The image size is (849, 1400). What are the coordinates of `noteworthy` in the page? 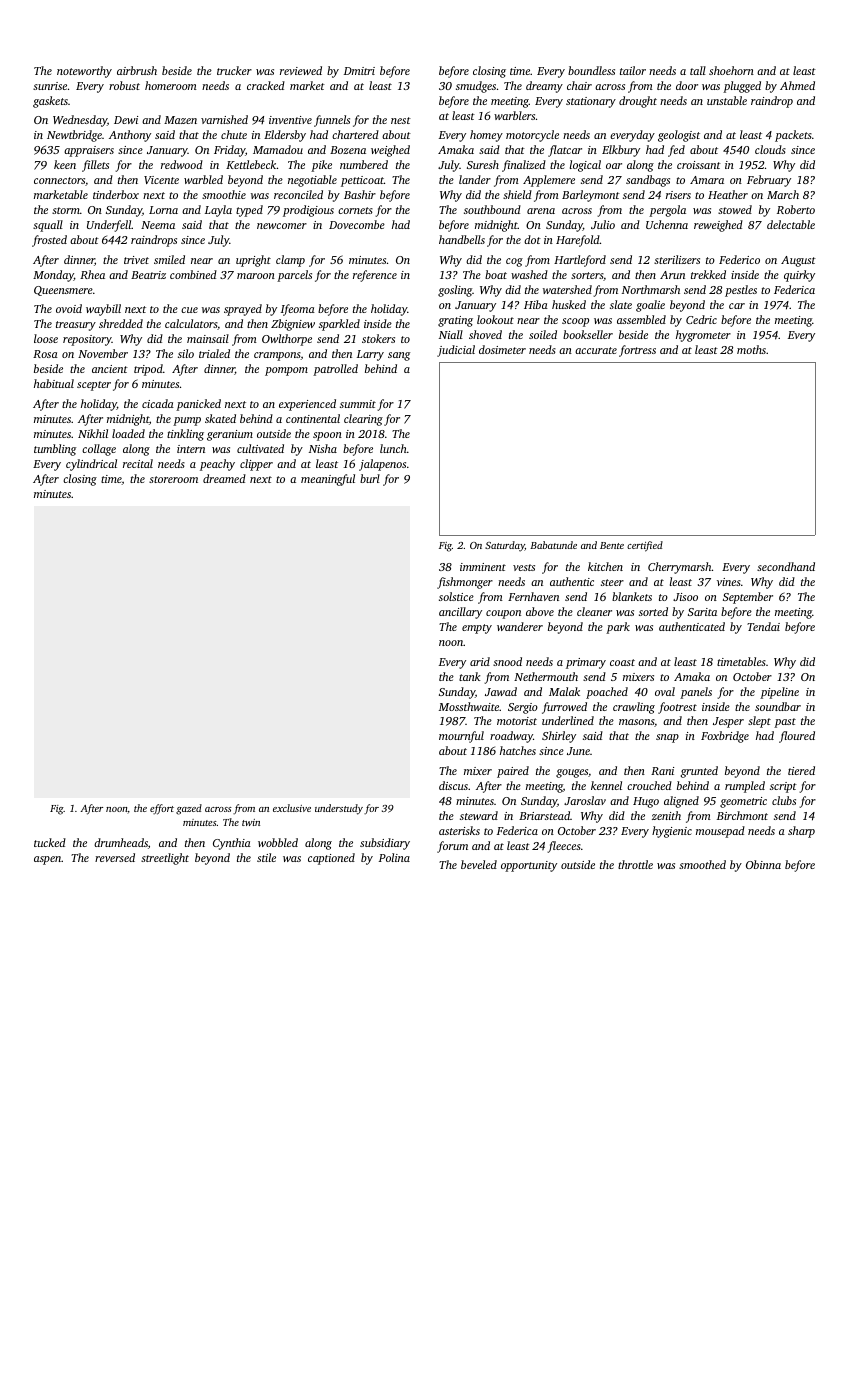 It's located at (84, 72).
